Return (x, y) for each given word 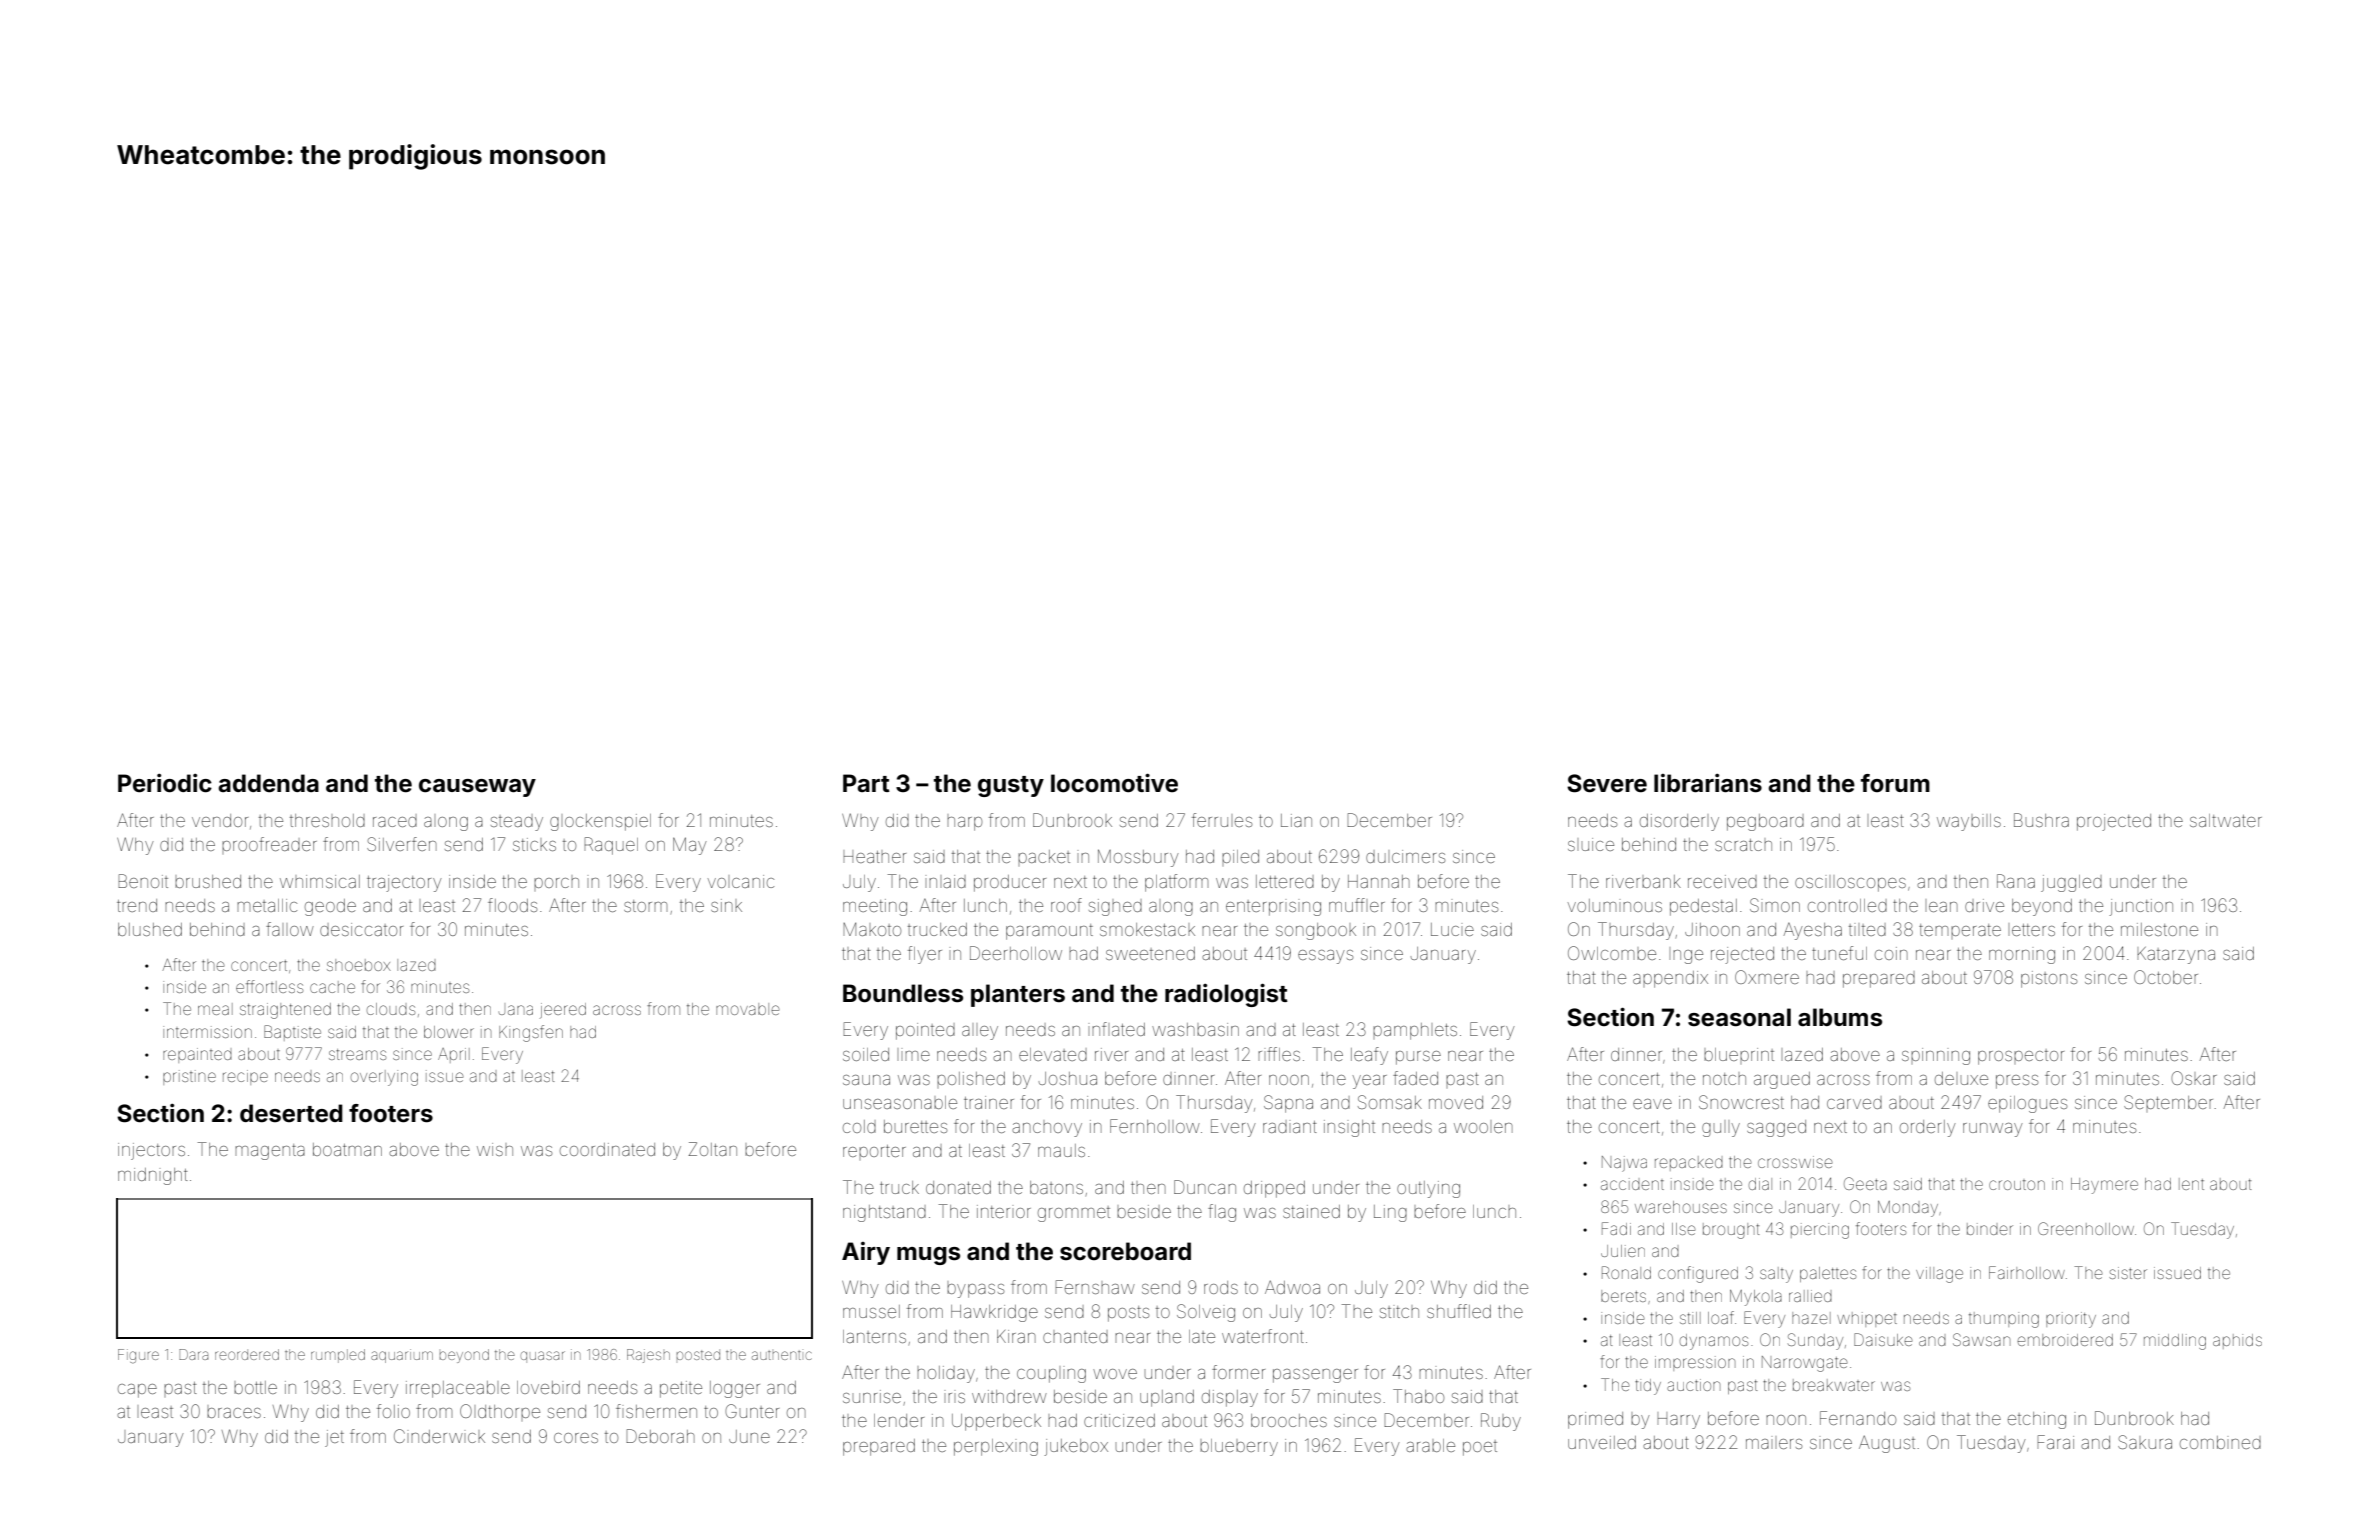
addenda (268, 783)
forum (1895, 783)
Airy (866, 1253)
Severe (1607, 783)
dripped (1274, 1189)
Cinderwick (439, 1436)
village (1939, 1275)
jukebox (1076, 1447)
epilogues (2027, 1104)
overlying (384, 1078)
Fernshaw (1095, 1287)
